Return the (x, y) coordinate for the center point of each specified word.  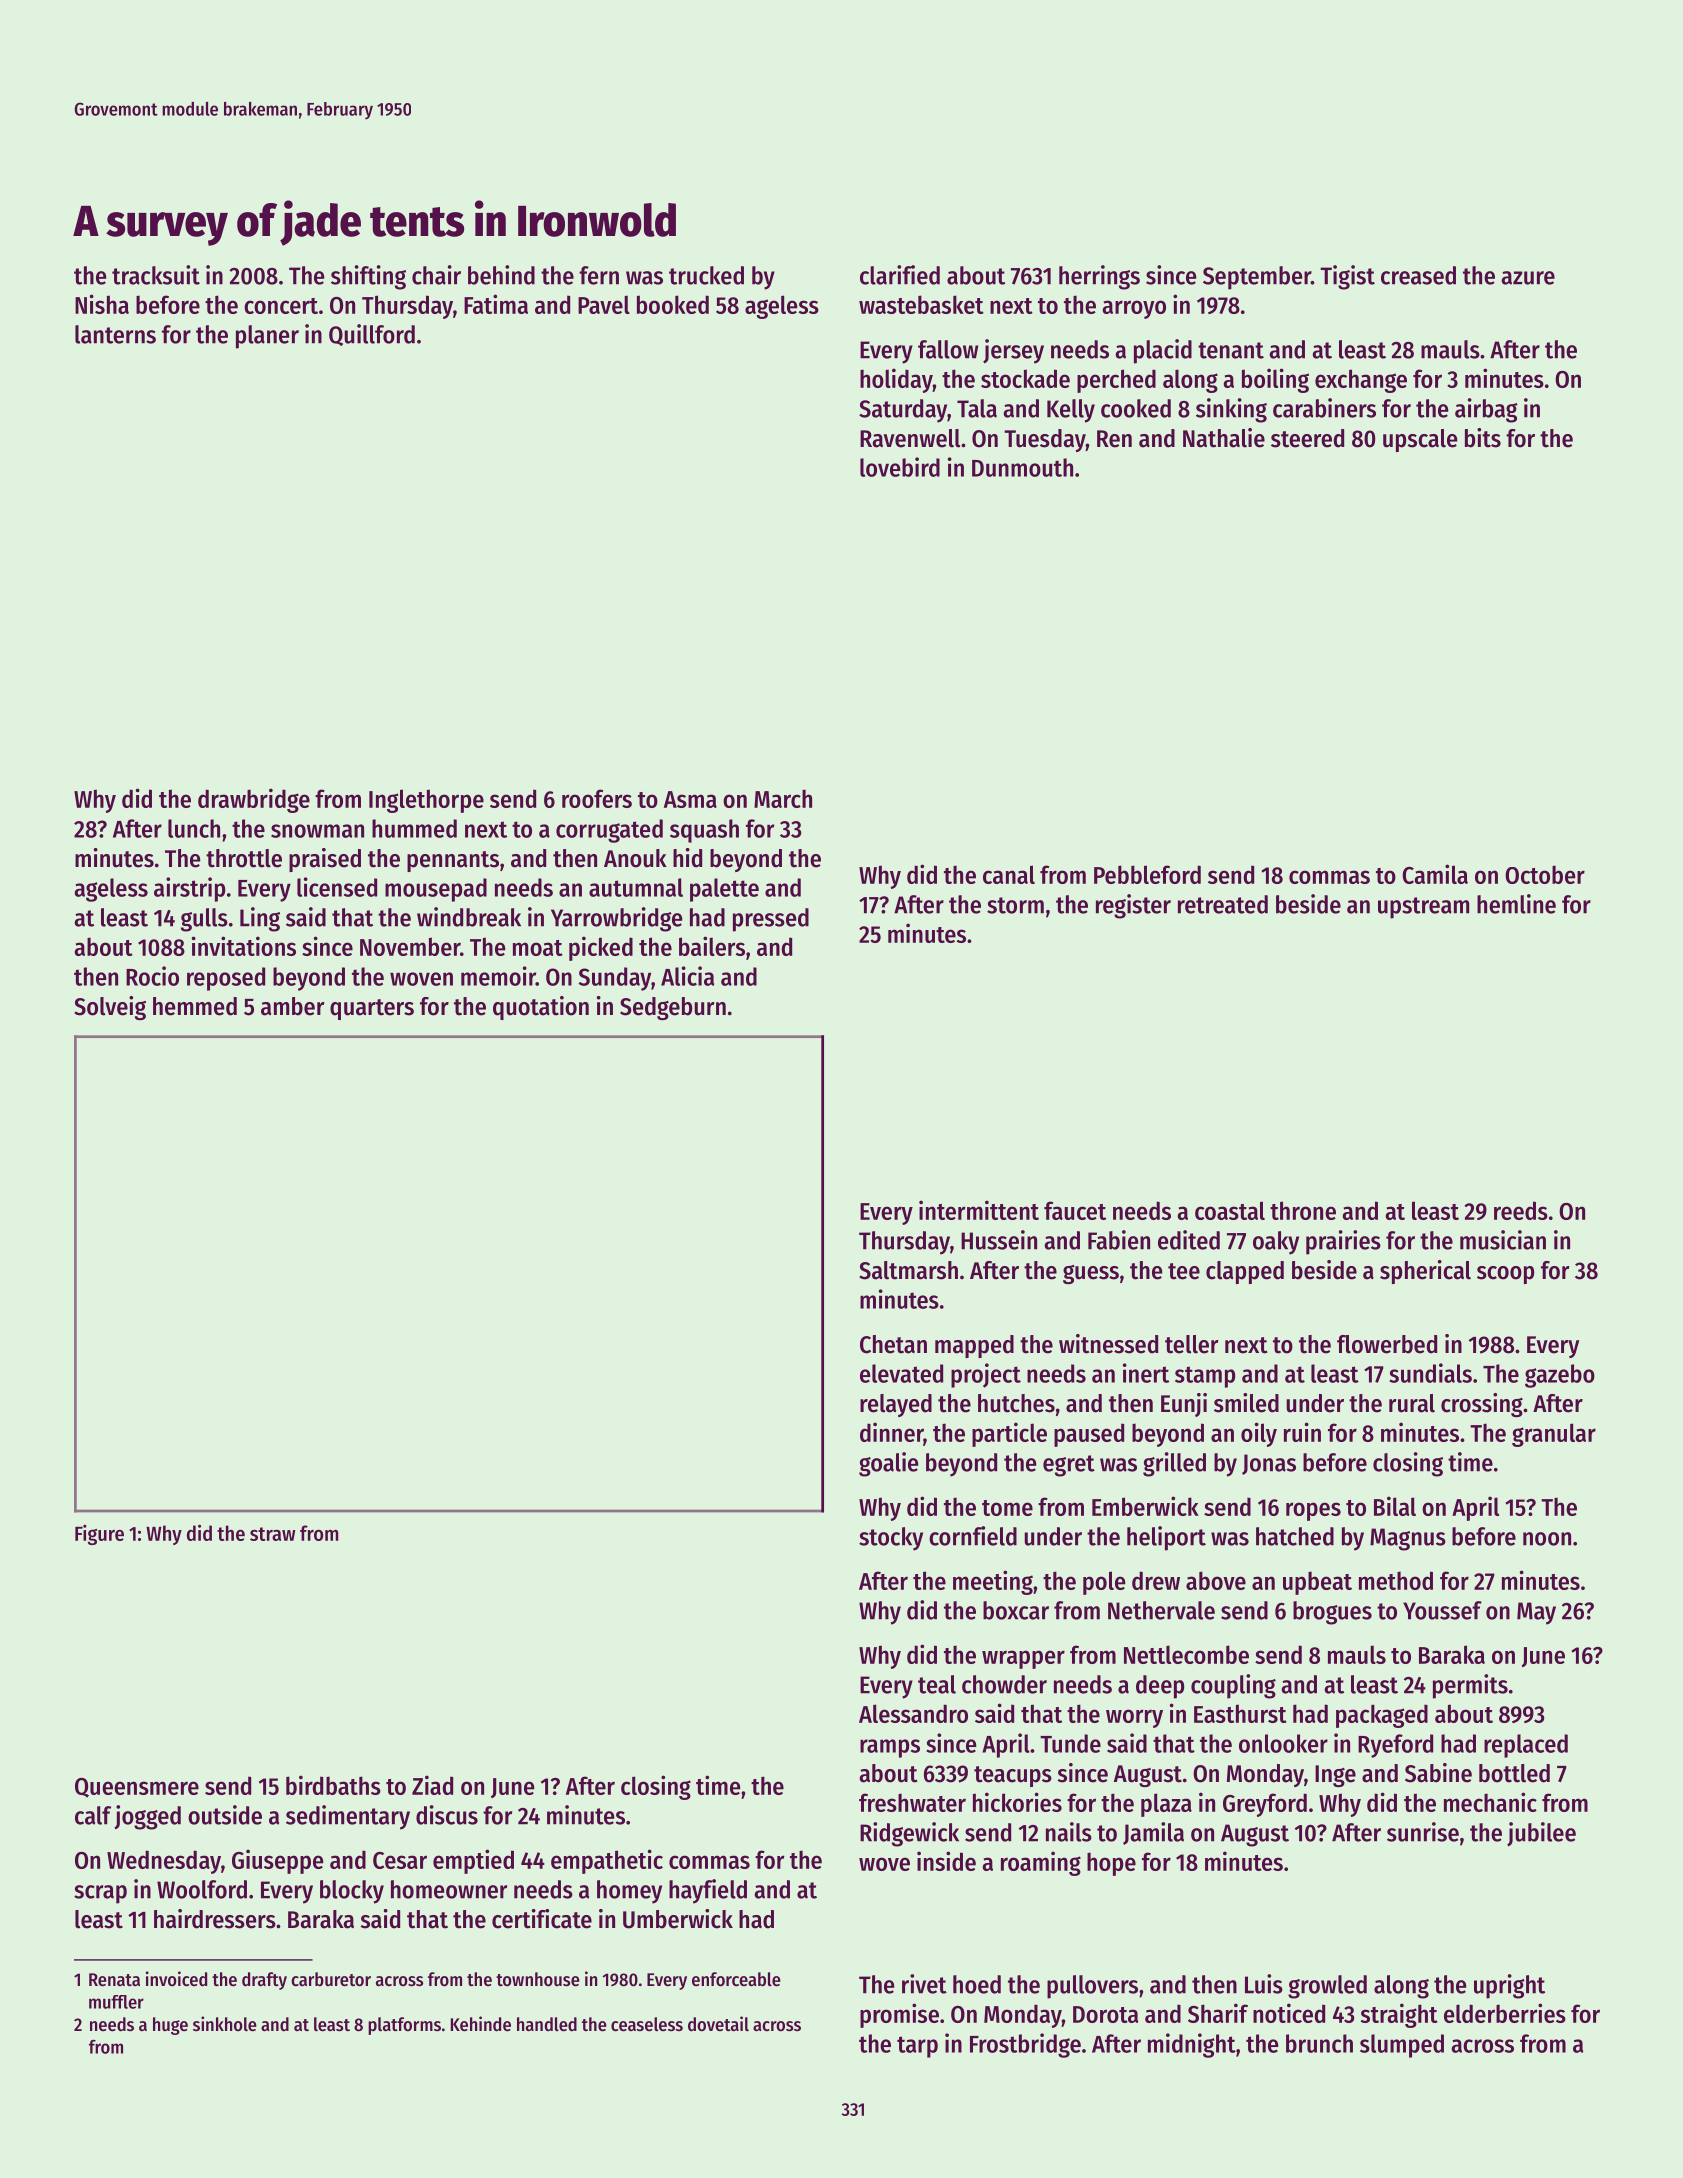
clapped (1245, 1272)
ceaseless (647, 2024)
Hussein (999, 1240)
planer (267, 337)
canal (1009, 874)
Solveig (110, 1008)
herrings (1099, 277)
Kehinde (481, 2024)
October (1545, 874)
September (1257, 278)
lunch (194, 828)
